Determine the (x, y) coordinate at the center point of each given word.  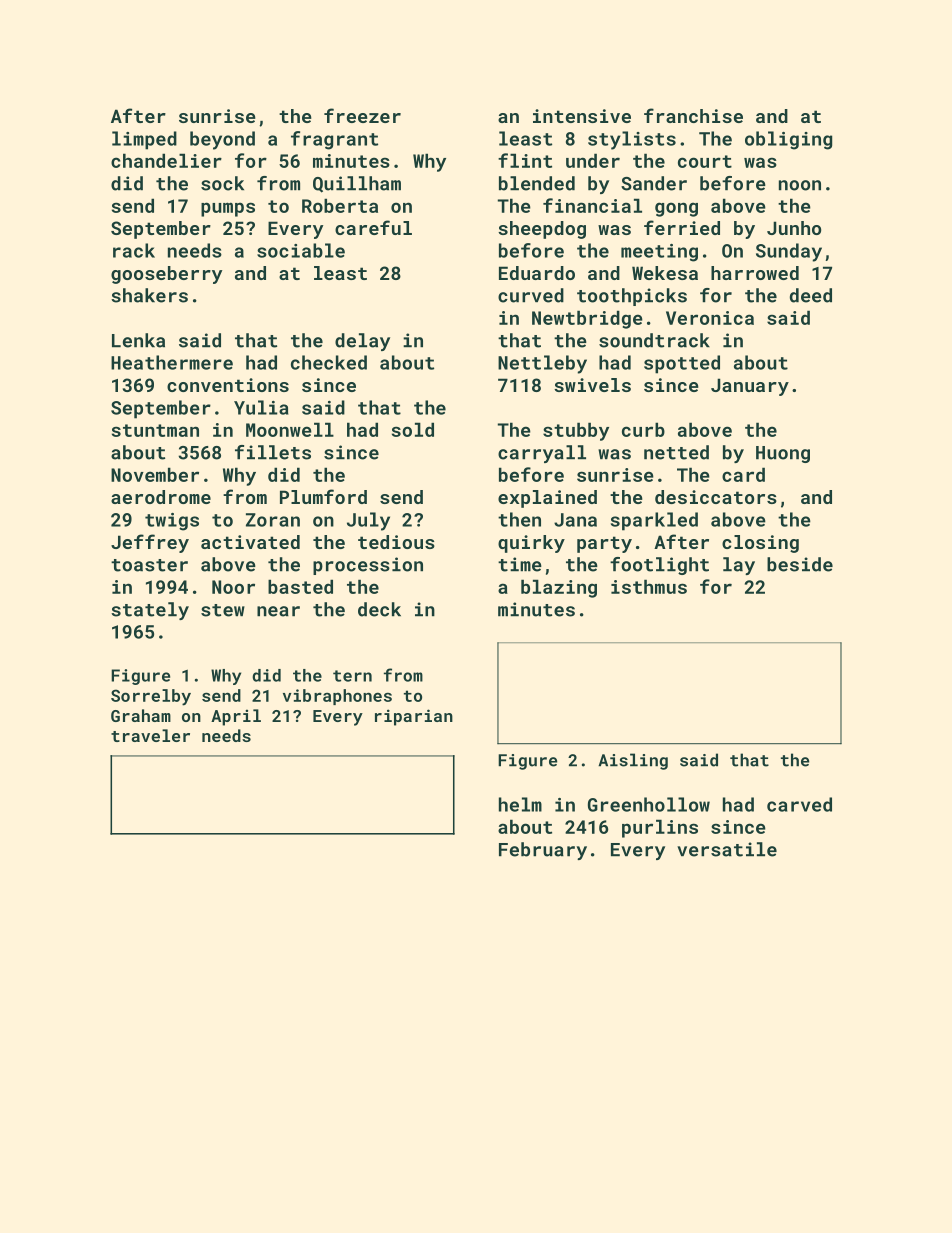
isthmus (649, 586)
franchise (693, 115)
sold (413, 429)
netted (676, 452)
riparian (414, 717)
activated (250, 542)
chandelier (166, 160)
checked (329, 362)
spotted (682, 364)
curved (531, 295)
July (368, 521)
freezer (362, 115)
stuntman (155, 430)
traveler (150, 735)
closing (760, 544)
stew (223, 610)
